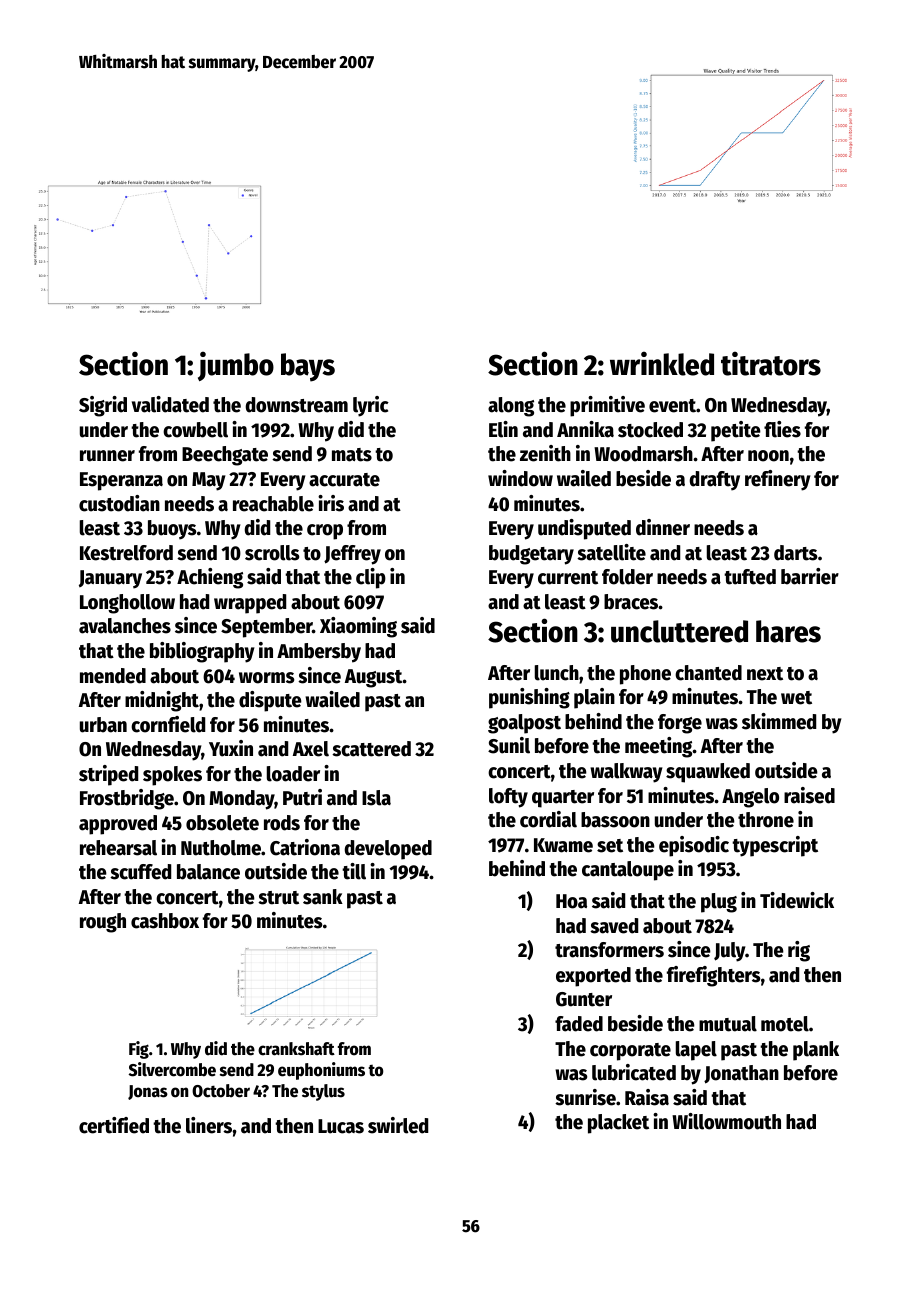 The height and width of the document is (1311, 924). Describe the element at coordinates (672, 406) in the document. I see `event` at that location.
